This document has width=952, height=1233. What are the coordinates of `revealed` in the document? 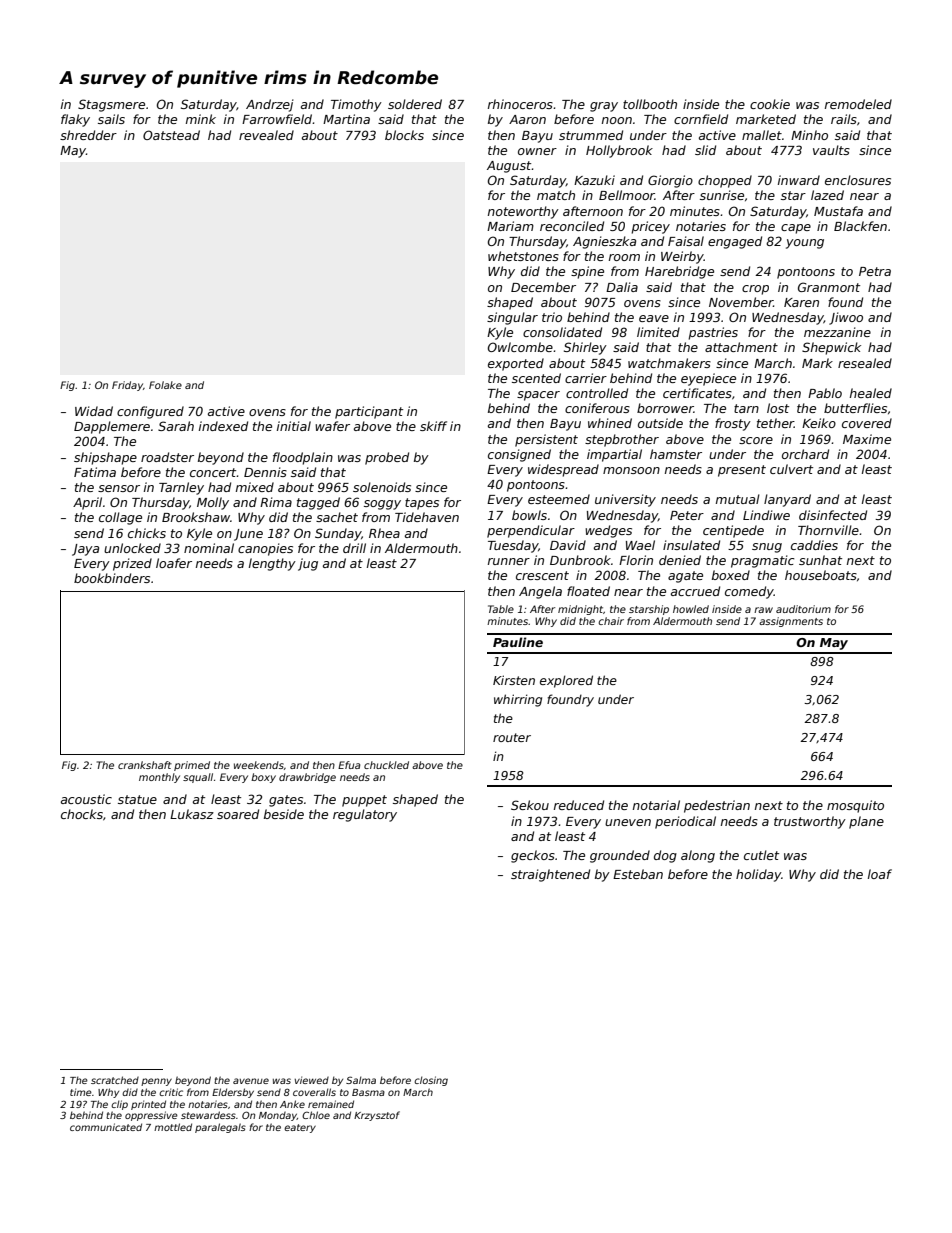 It's located at (266, 135).
